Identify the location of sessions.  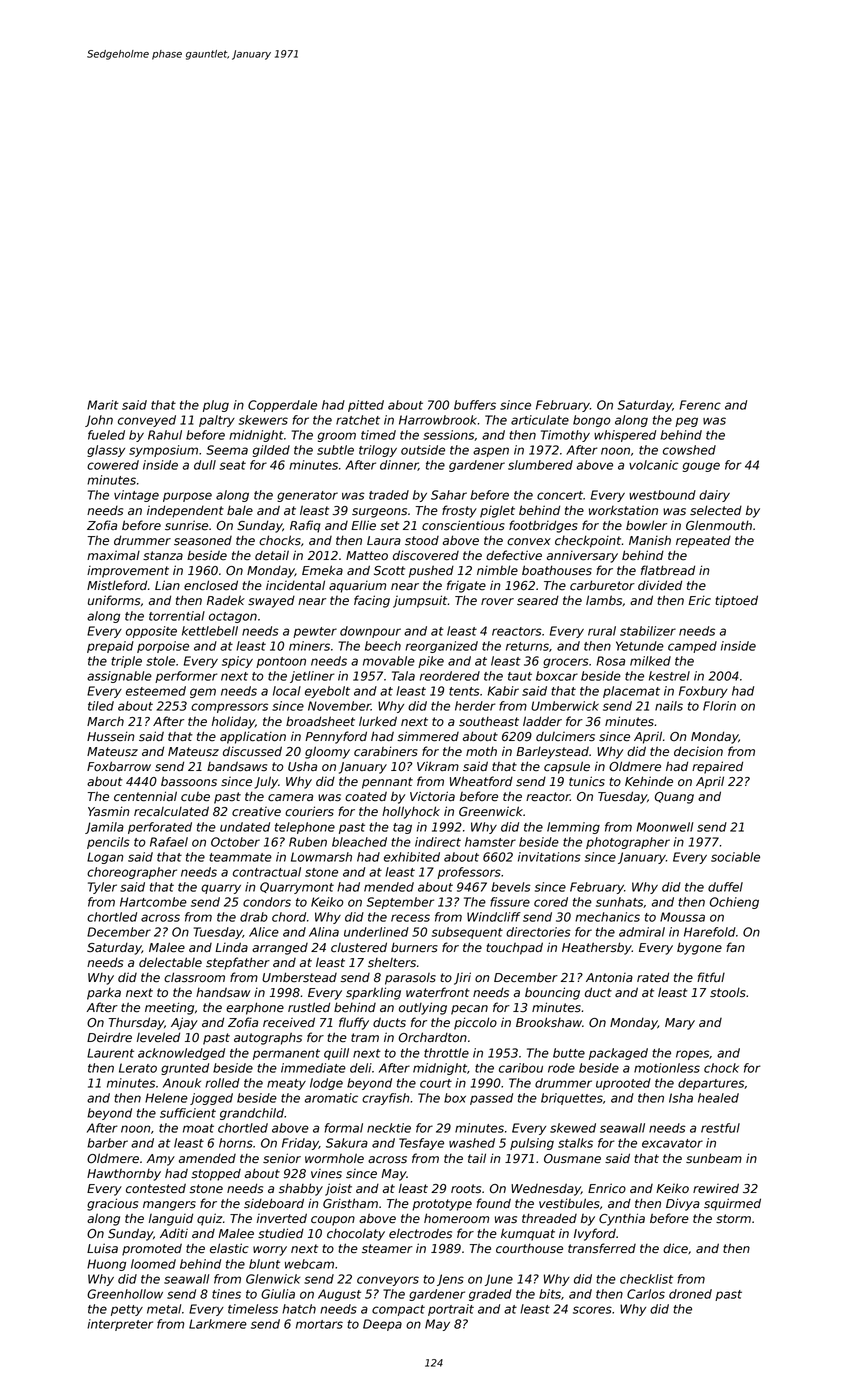
(448, 435).
